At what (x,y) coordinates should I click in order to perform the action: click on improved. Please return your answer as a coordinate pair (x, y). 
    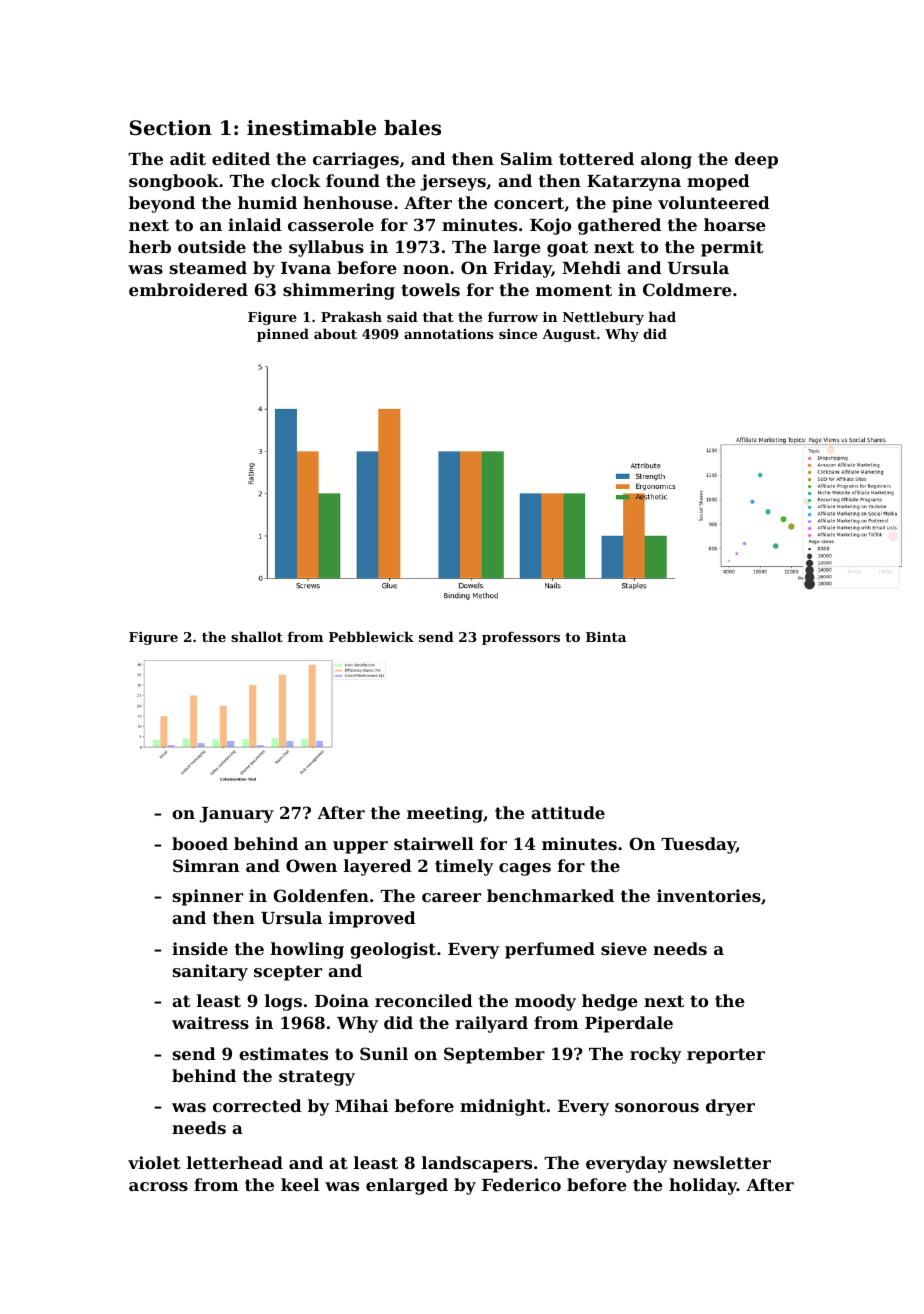
    Looking at the image, I should click on (372, 919).
